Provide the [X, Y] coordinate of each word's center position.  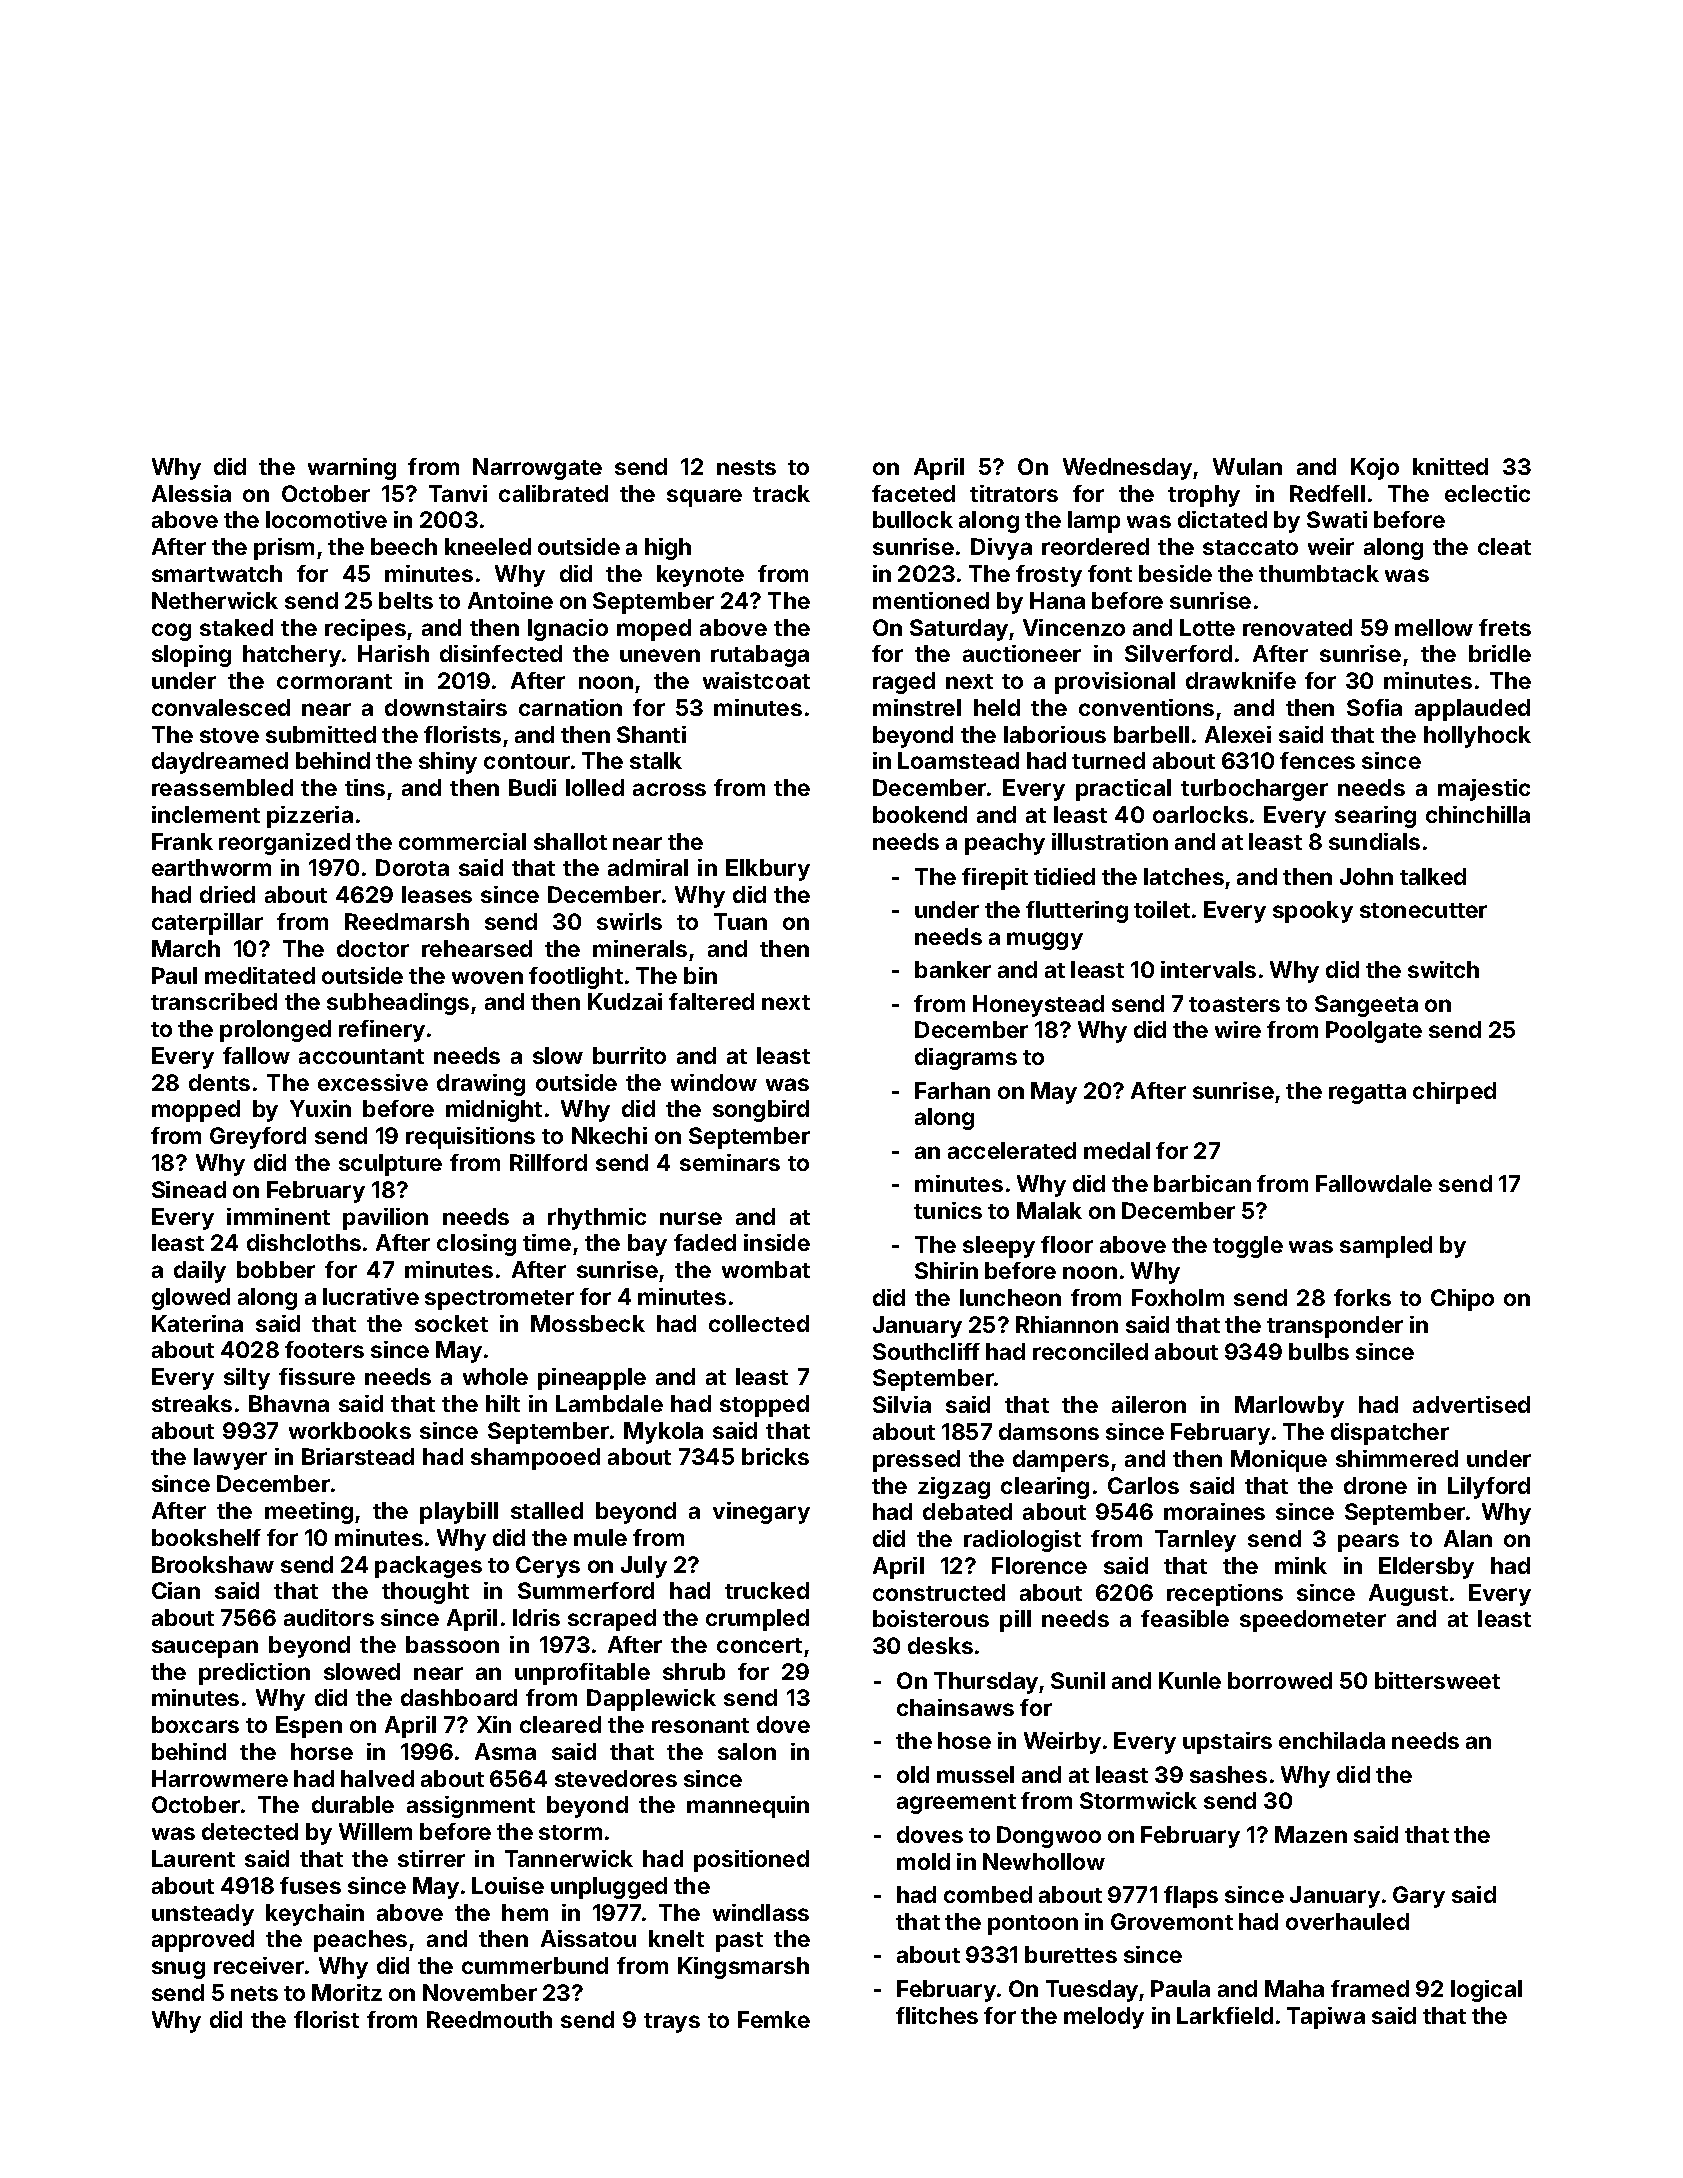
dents [219, 1082]
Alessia [191, 493]
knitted [1450, 466]
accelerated [1012, 1150]
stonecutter [1423, 910]
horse [322, 1751]
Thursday [987, 1683]
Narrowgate [537, 469]
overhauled [1347, 1921]
